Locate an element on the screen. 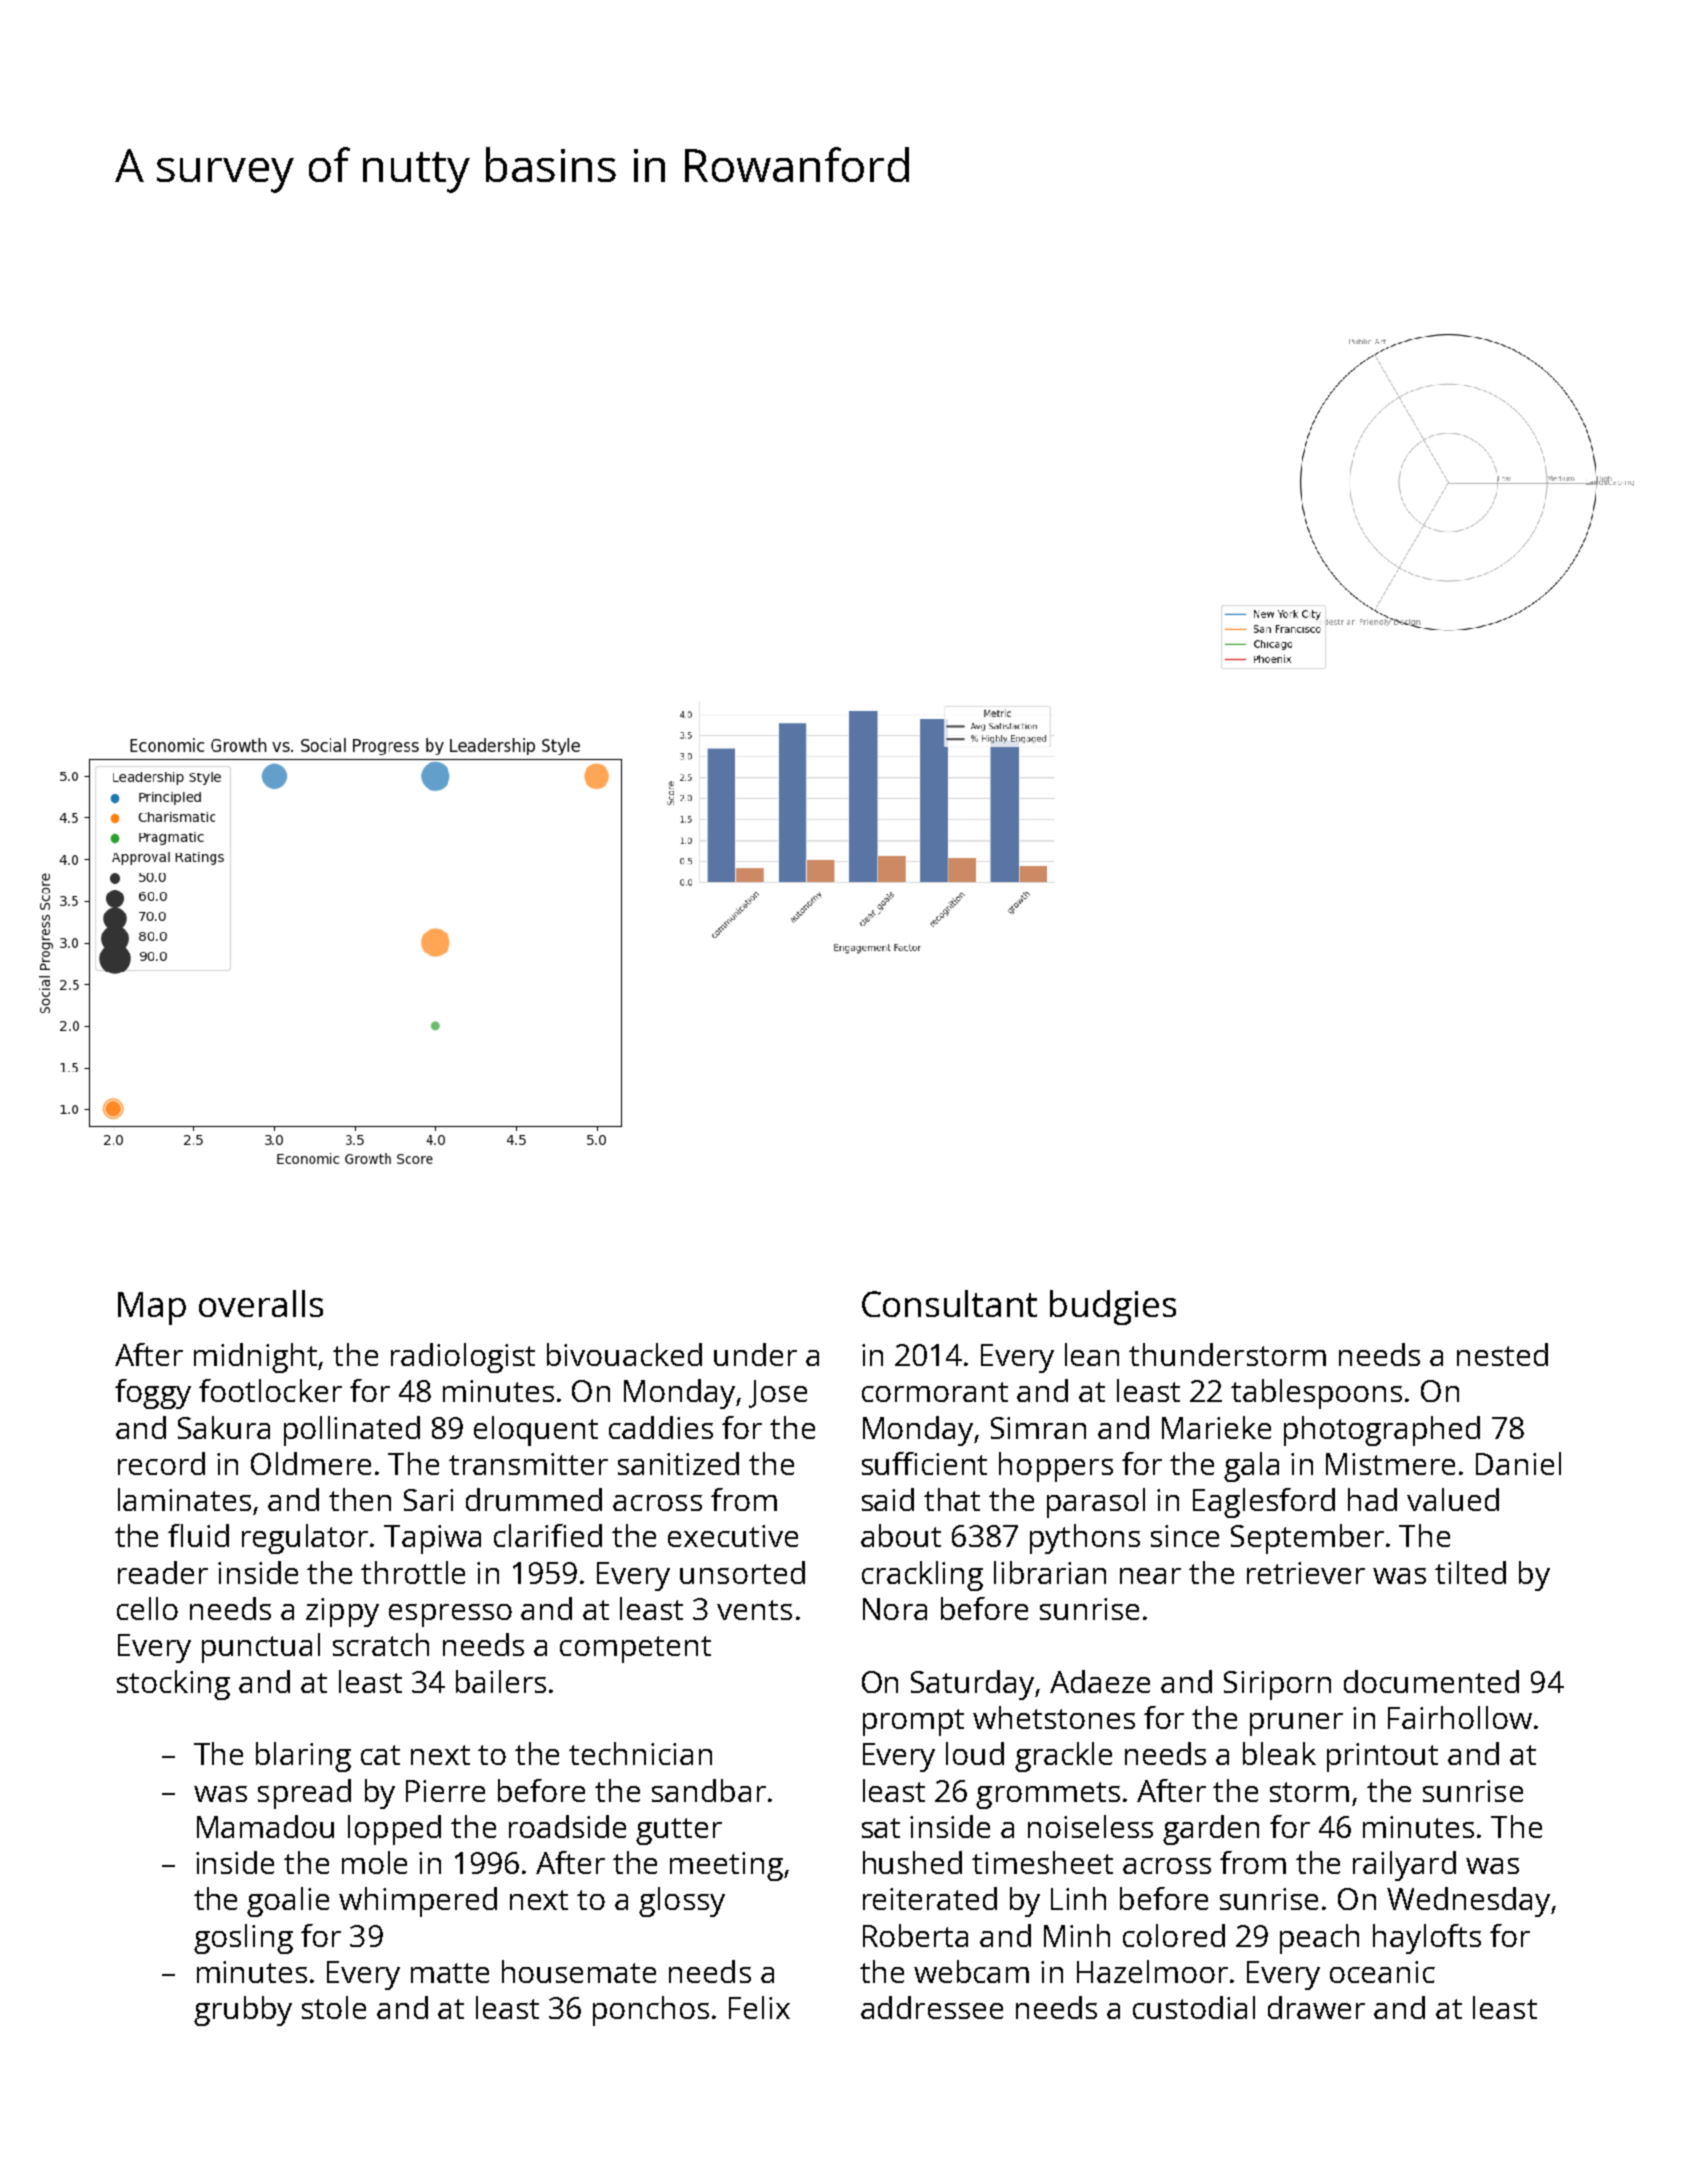 This screenshot has width=1683, height=2178. railyard is located at coordinates (1404, 1866).
